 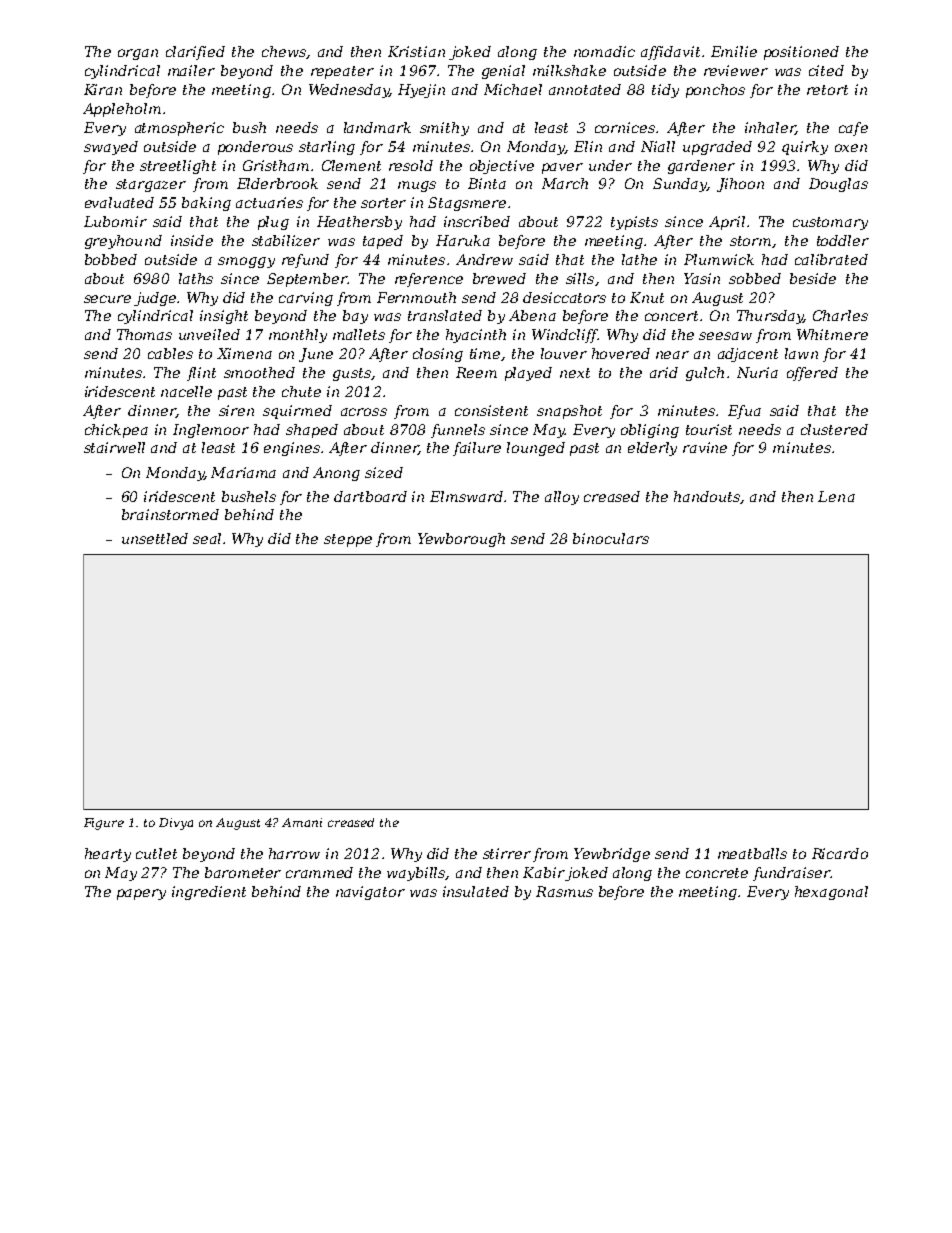 I want to click on clarified, so click(x=195, y=53).
